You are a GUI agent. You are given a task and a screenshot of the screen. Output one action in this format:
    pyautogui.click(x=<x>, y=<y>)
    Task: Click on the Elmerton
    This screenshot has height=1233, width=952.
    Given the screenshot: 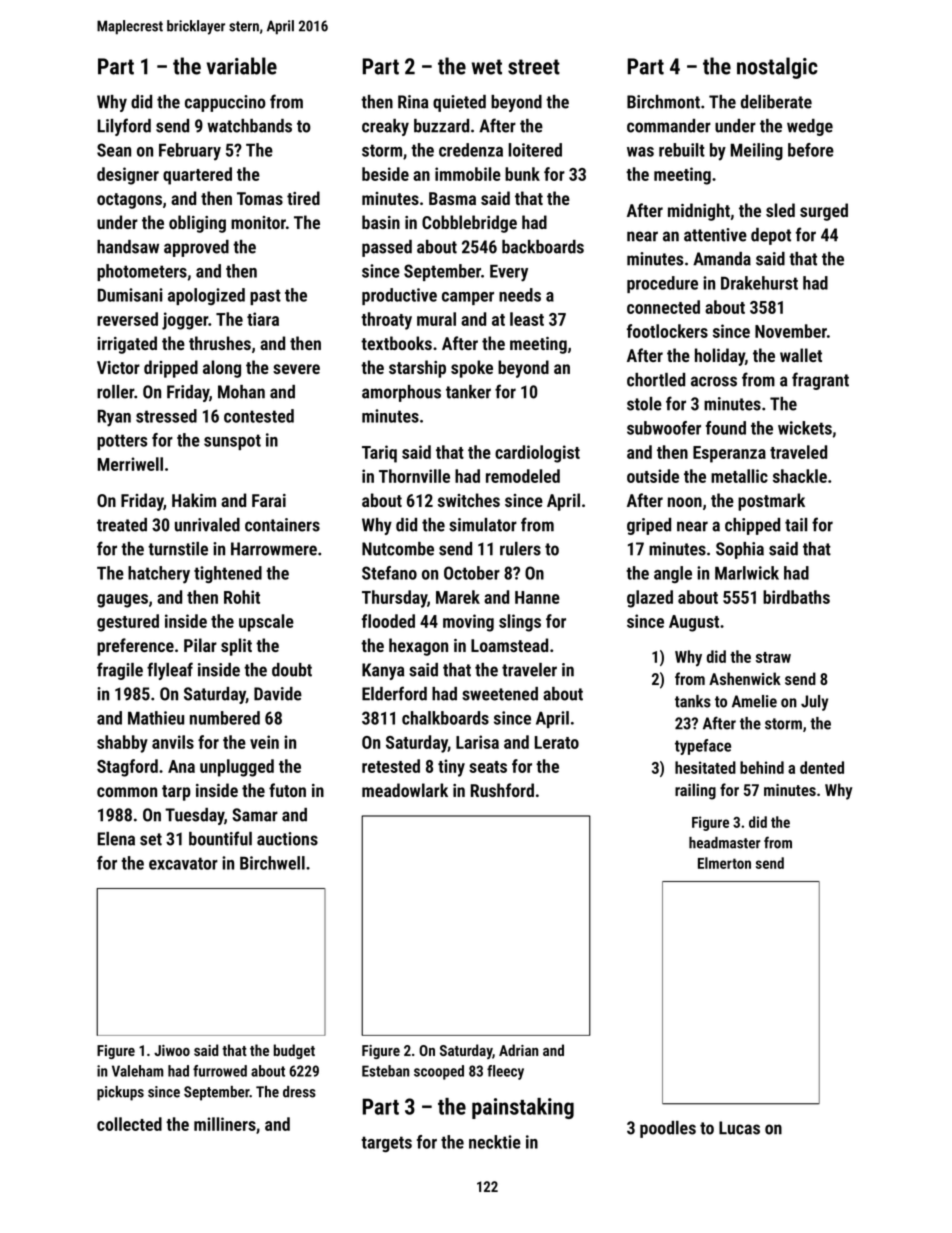 What is the action you would take?
    pyautogui.click(x=724, y=863)
